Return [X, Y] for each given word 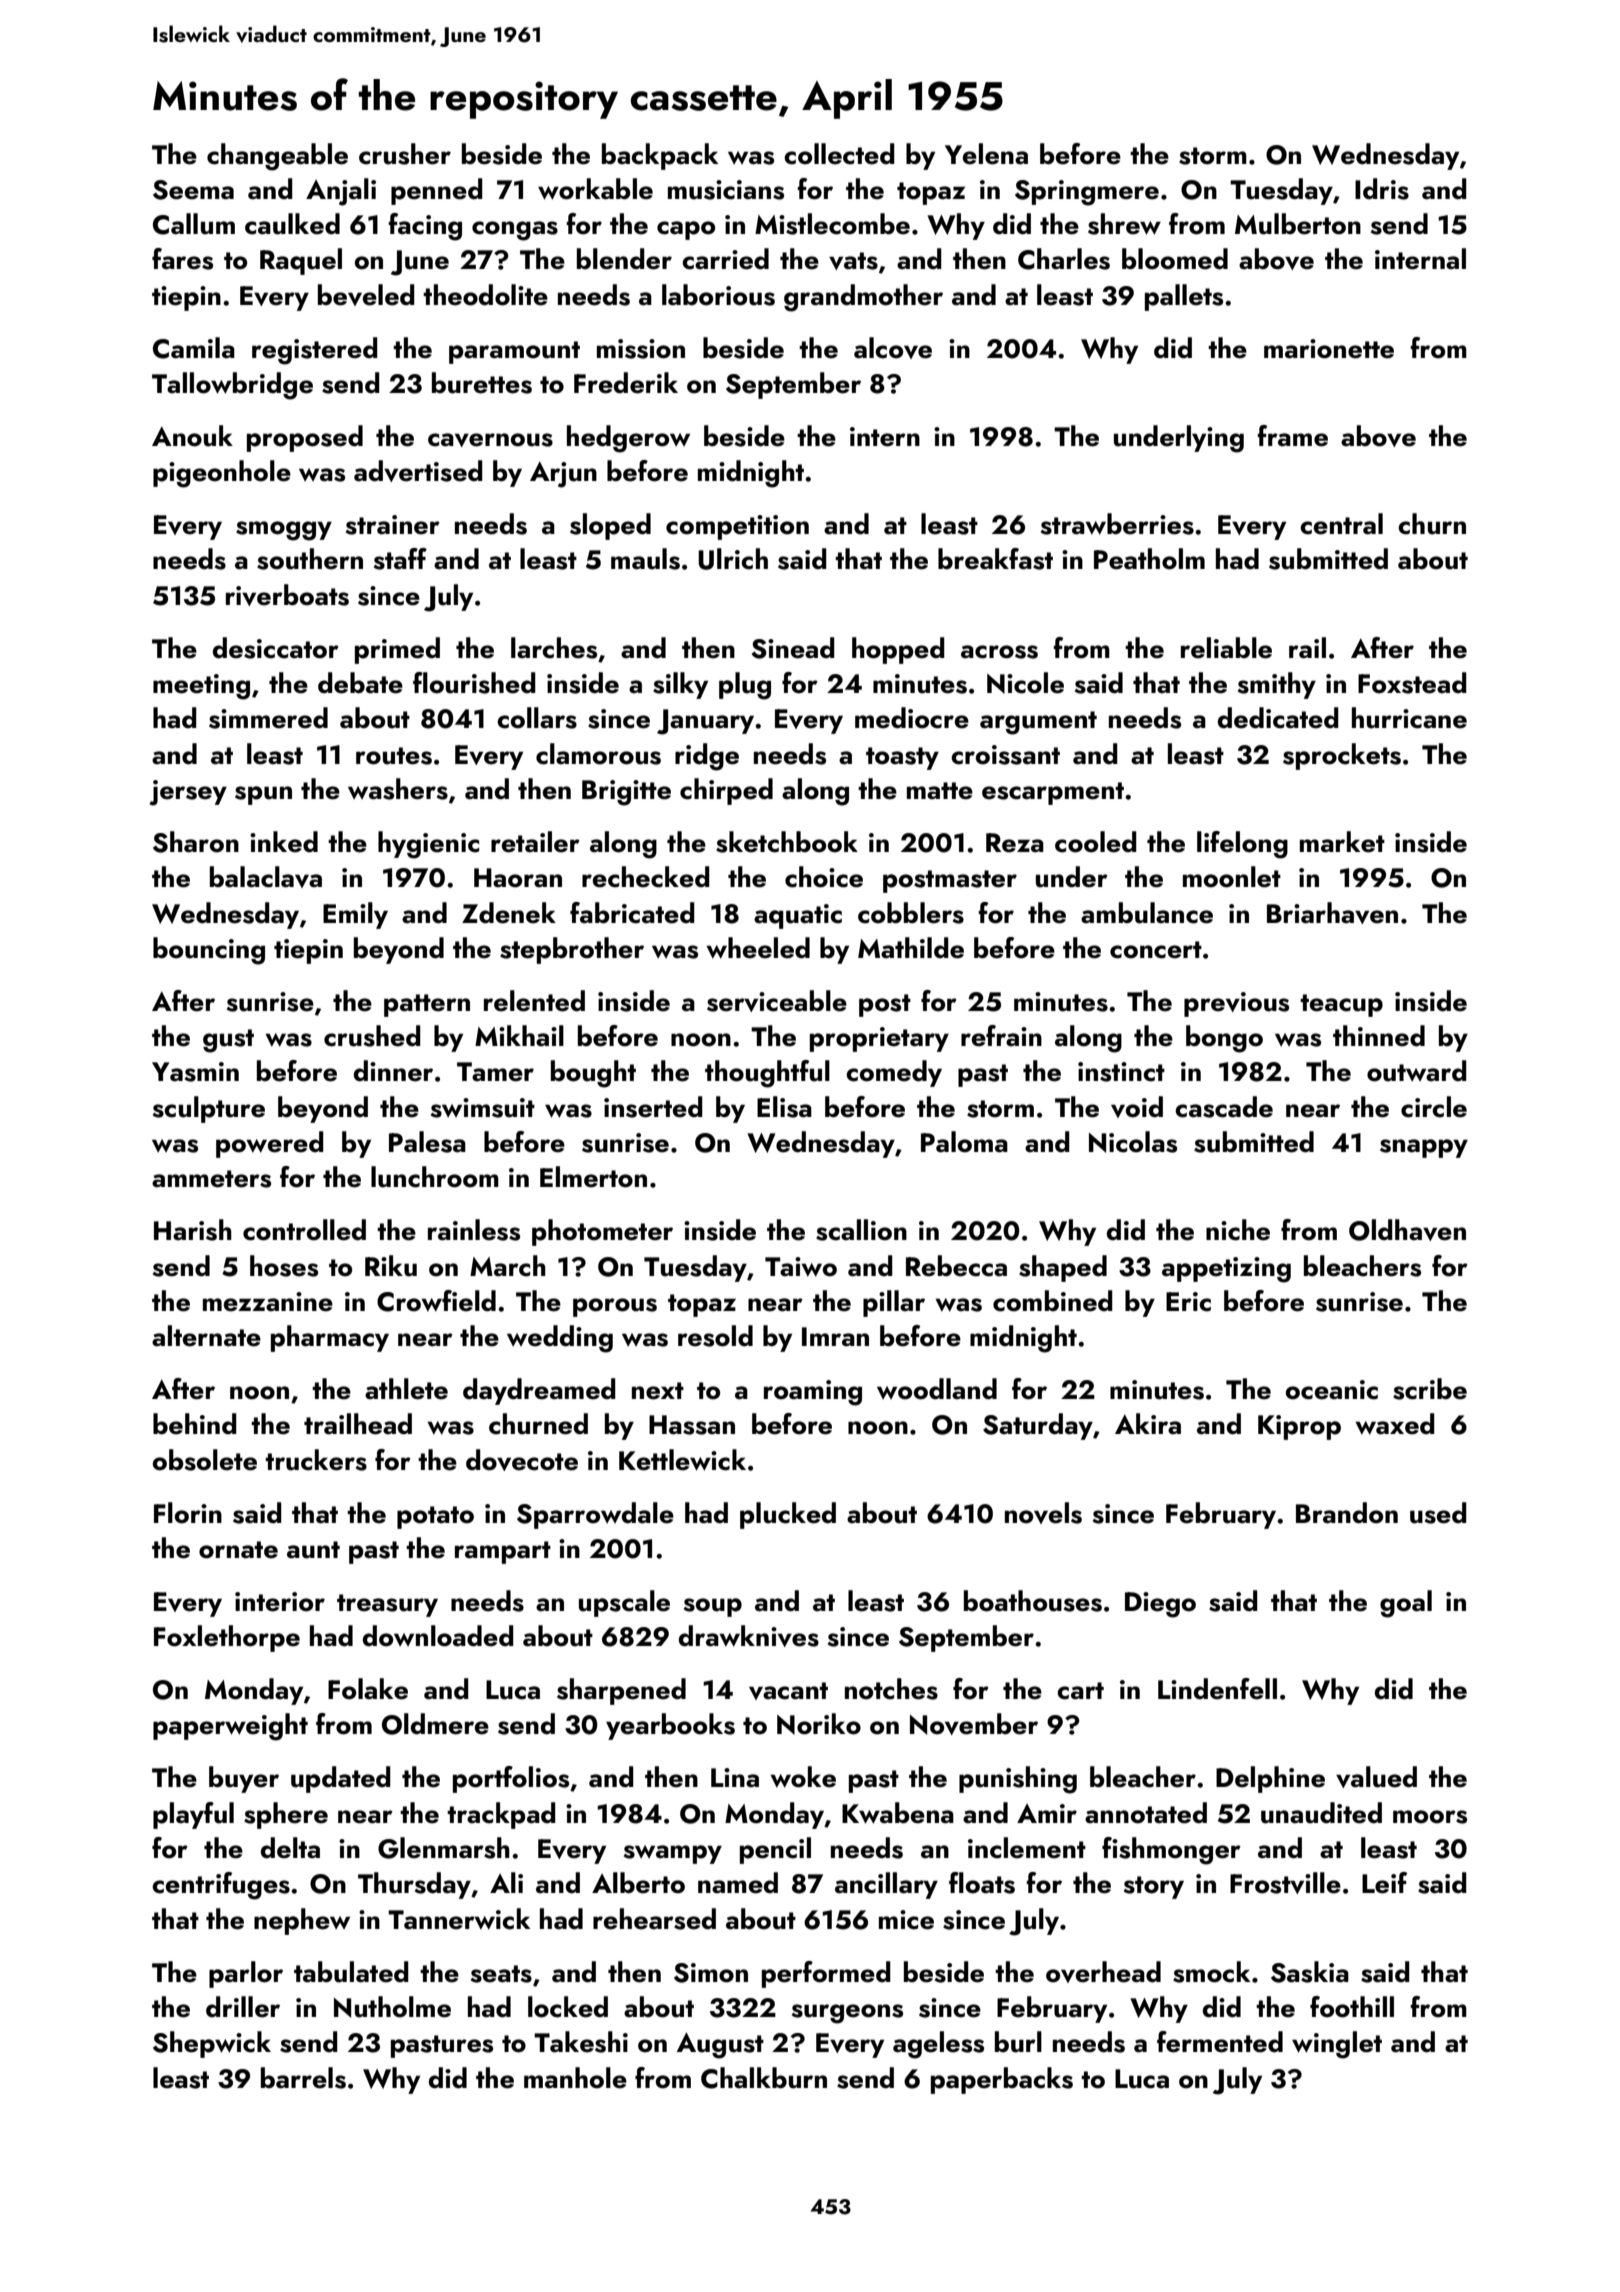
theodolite [485, 295]
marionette [1329, 349]
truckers [316, 1460]
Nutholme [392, 2007]
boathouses [1033, 1601]
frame [1292, 436]
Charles [1064, 259]
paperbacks [1002, 2080]
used [1438, 1513]
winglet [1337, 2045]
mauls [645, 559]
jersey [188, 793]
